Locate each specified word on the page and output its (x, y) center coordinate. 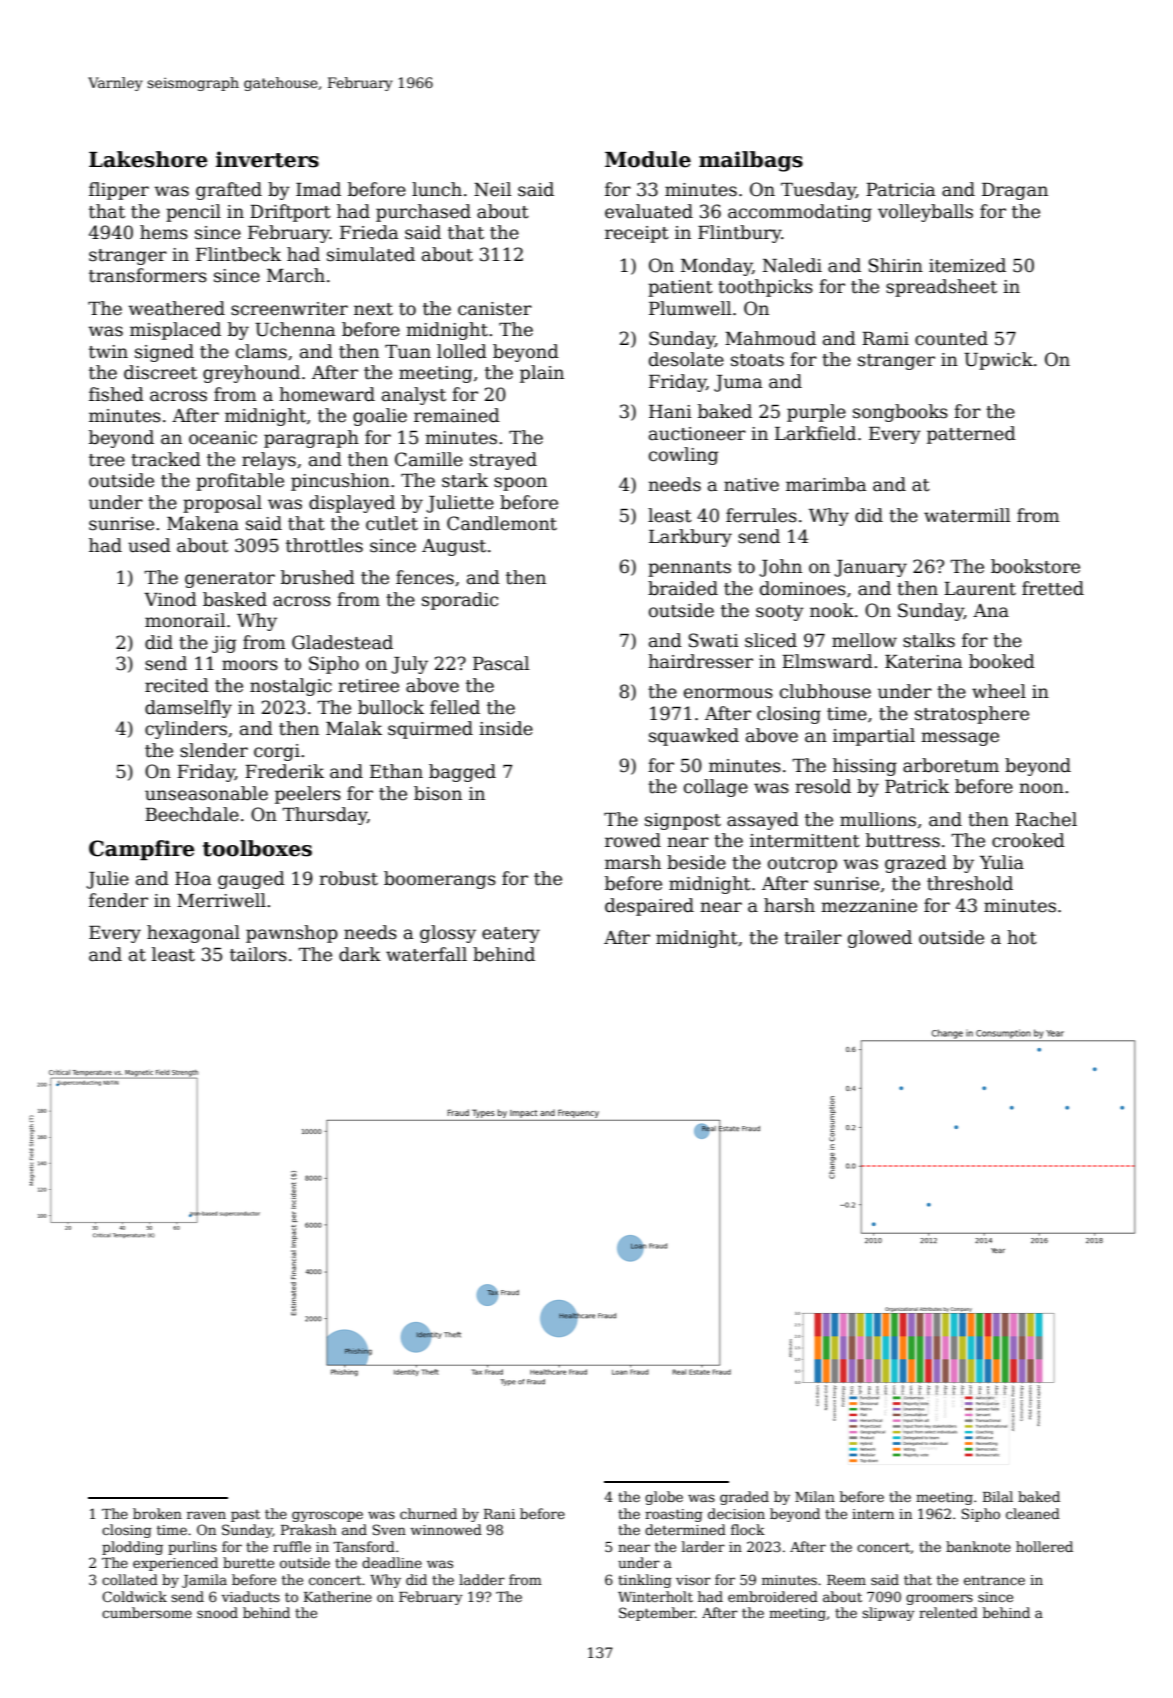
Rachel (1046, 819)
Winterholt (655, 1596)
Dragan (1015, 191)
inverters (267, 159)
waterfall (426, 954)
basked (235, 599)
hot (1022, 937)
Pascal (501, 663)
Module (648, 159)
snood (217, 1612)
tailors (258, 954)
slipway (888, 1614)
